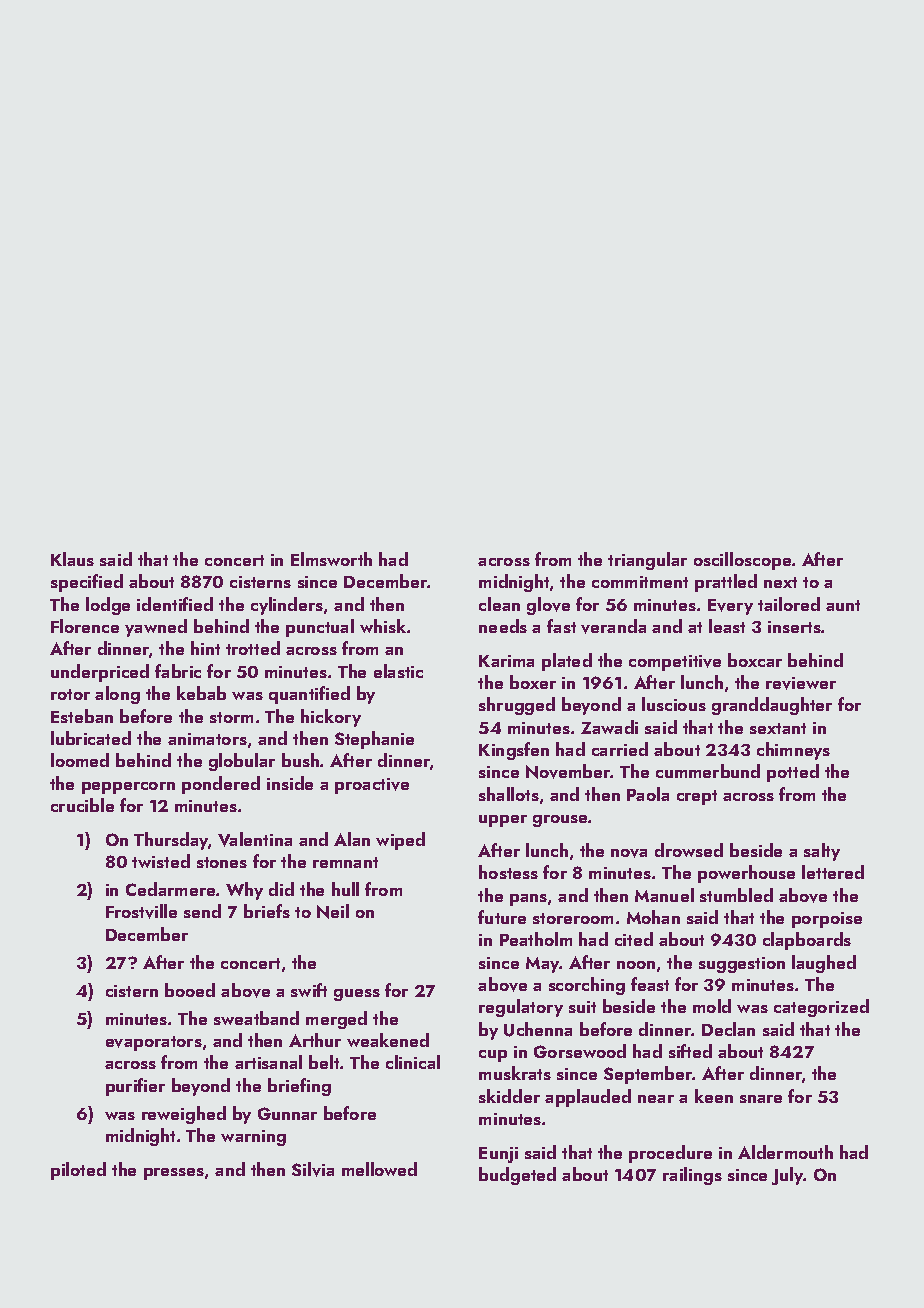 The height and width of the page is (1308, 924). What do you see at coordinates (398, 671) in the page?
I see `elastic` at bounding box center [398, 671].
